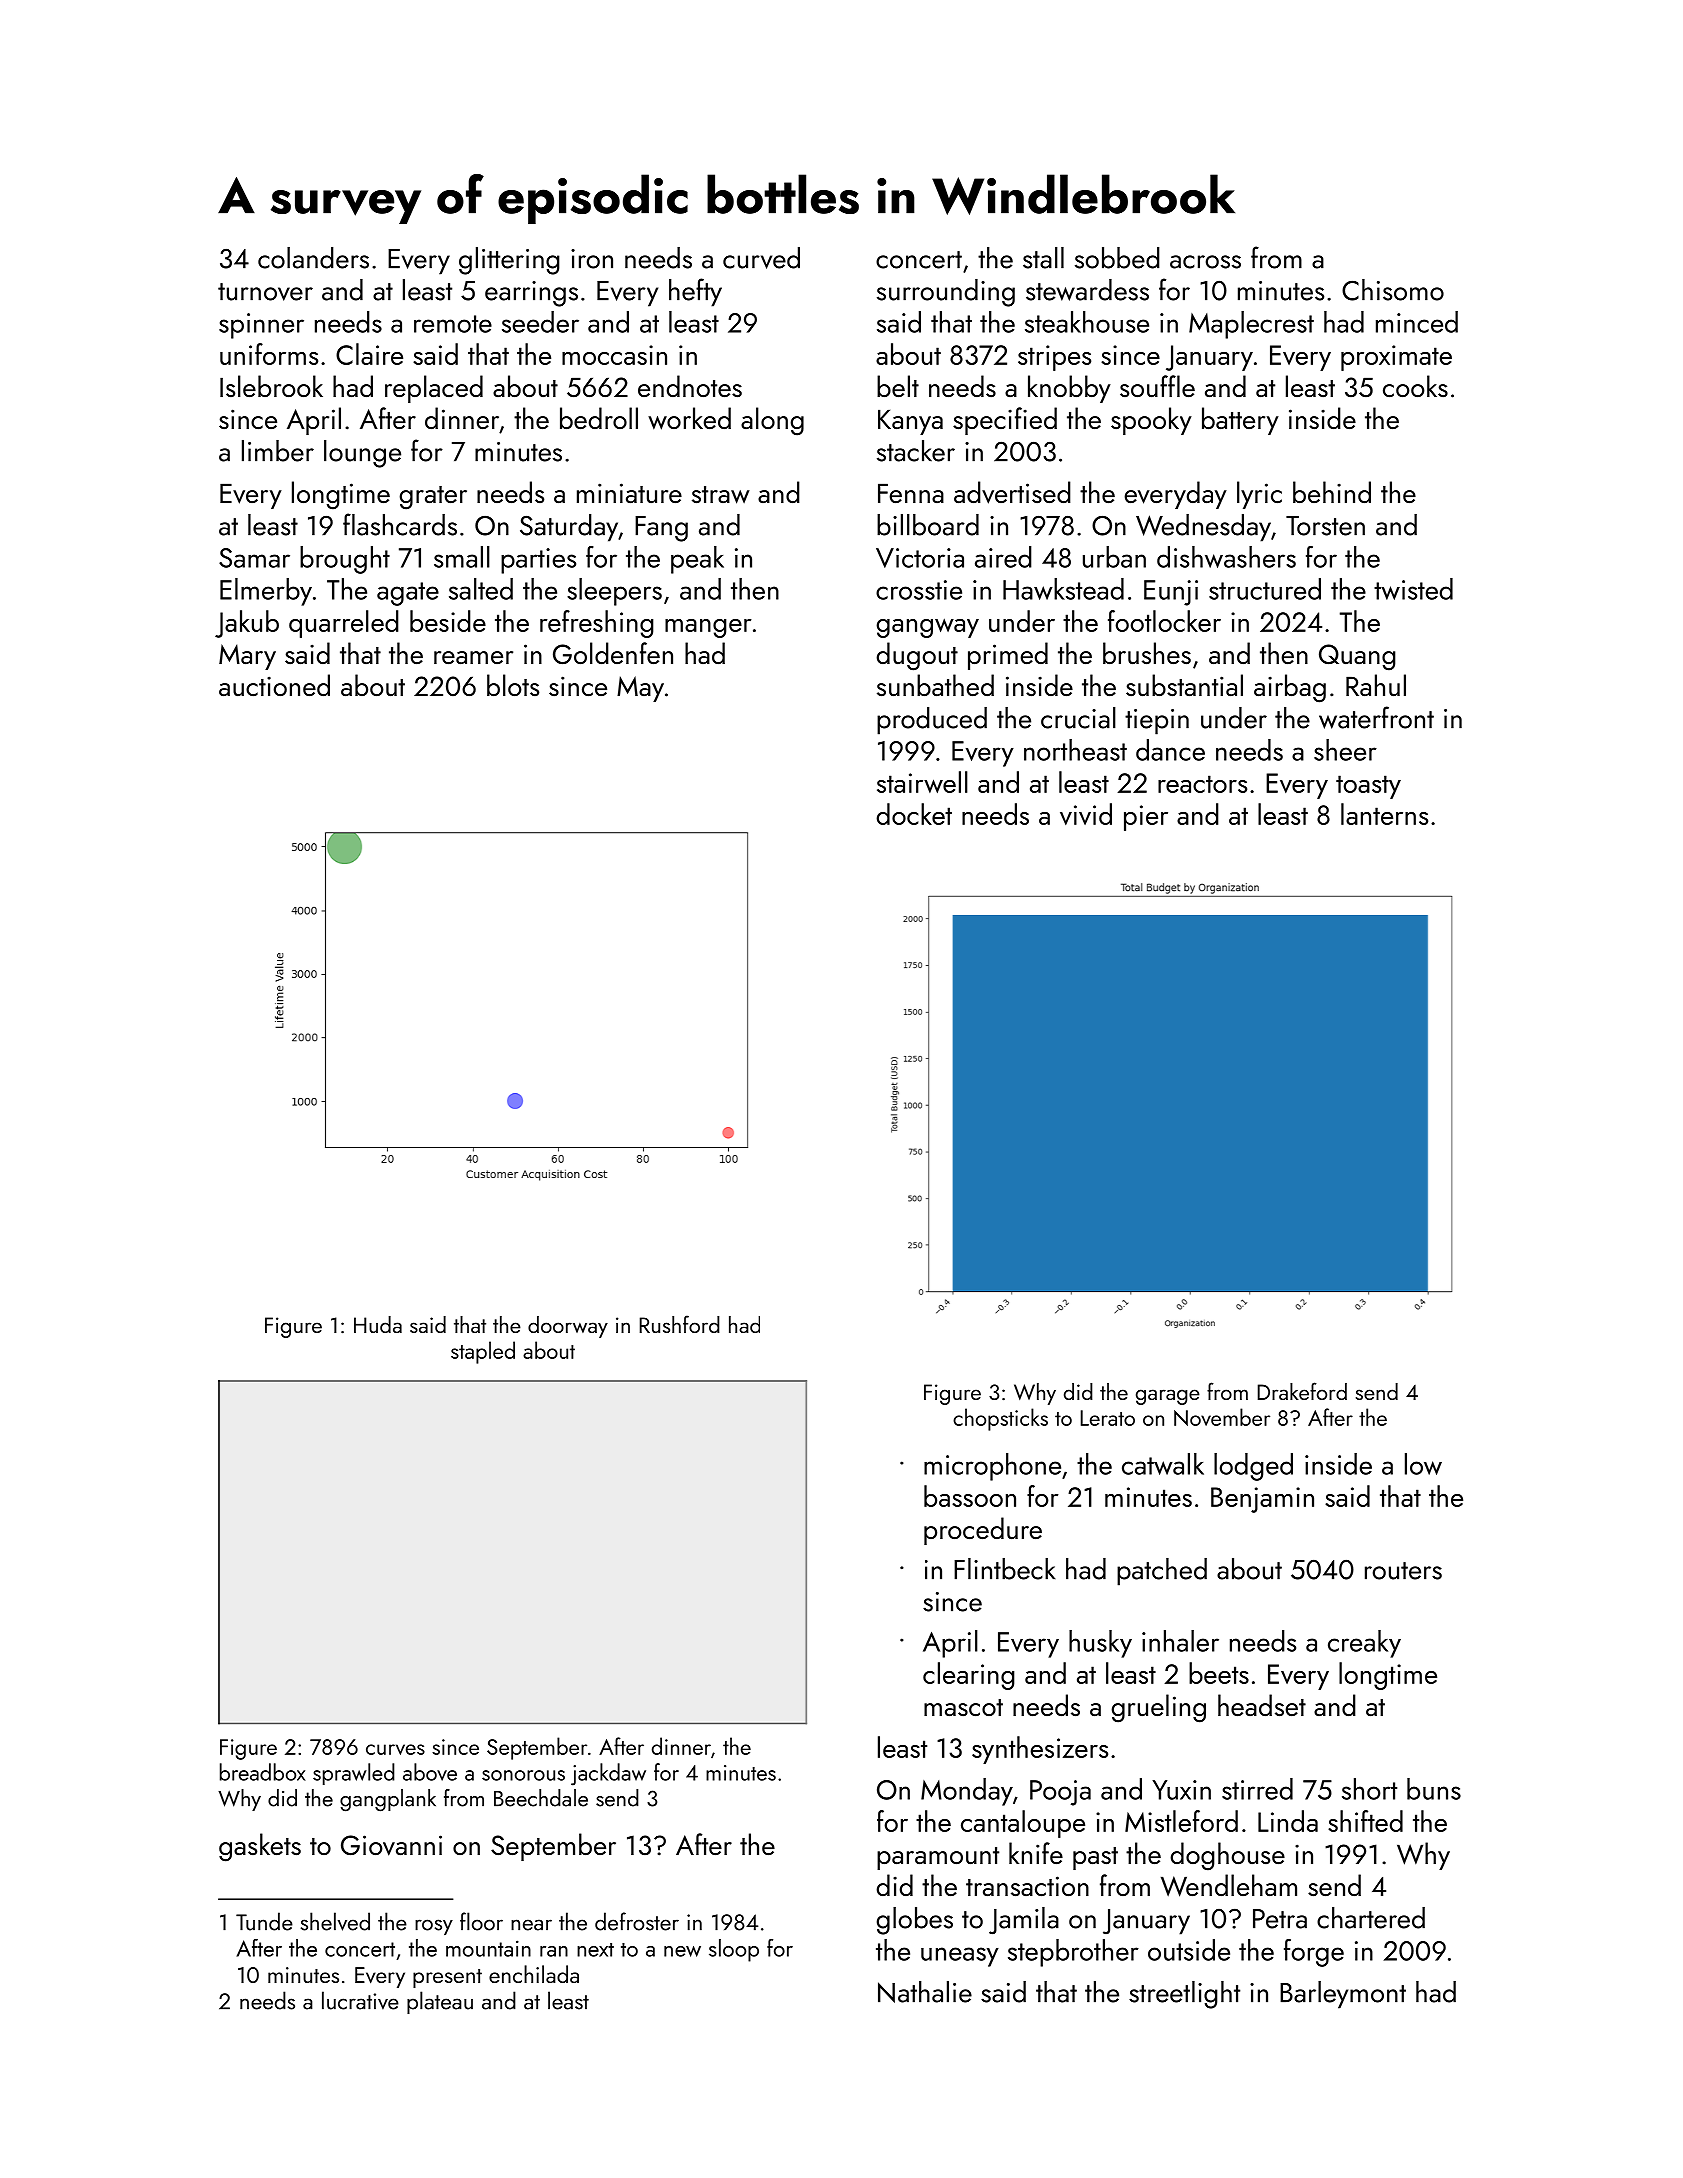 The image size is (1683, 2178). I want to click on uniforms, so click(269, 354).
